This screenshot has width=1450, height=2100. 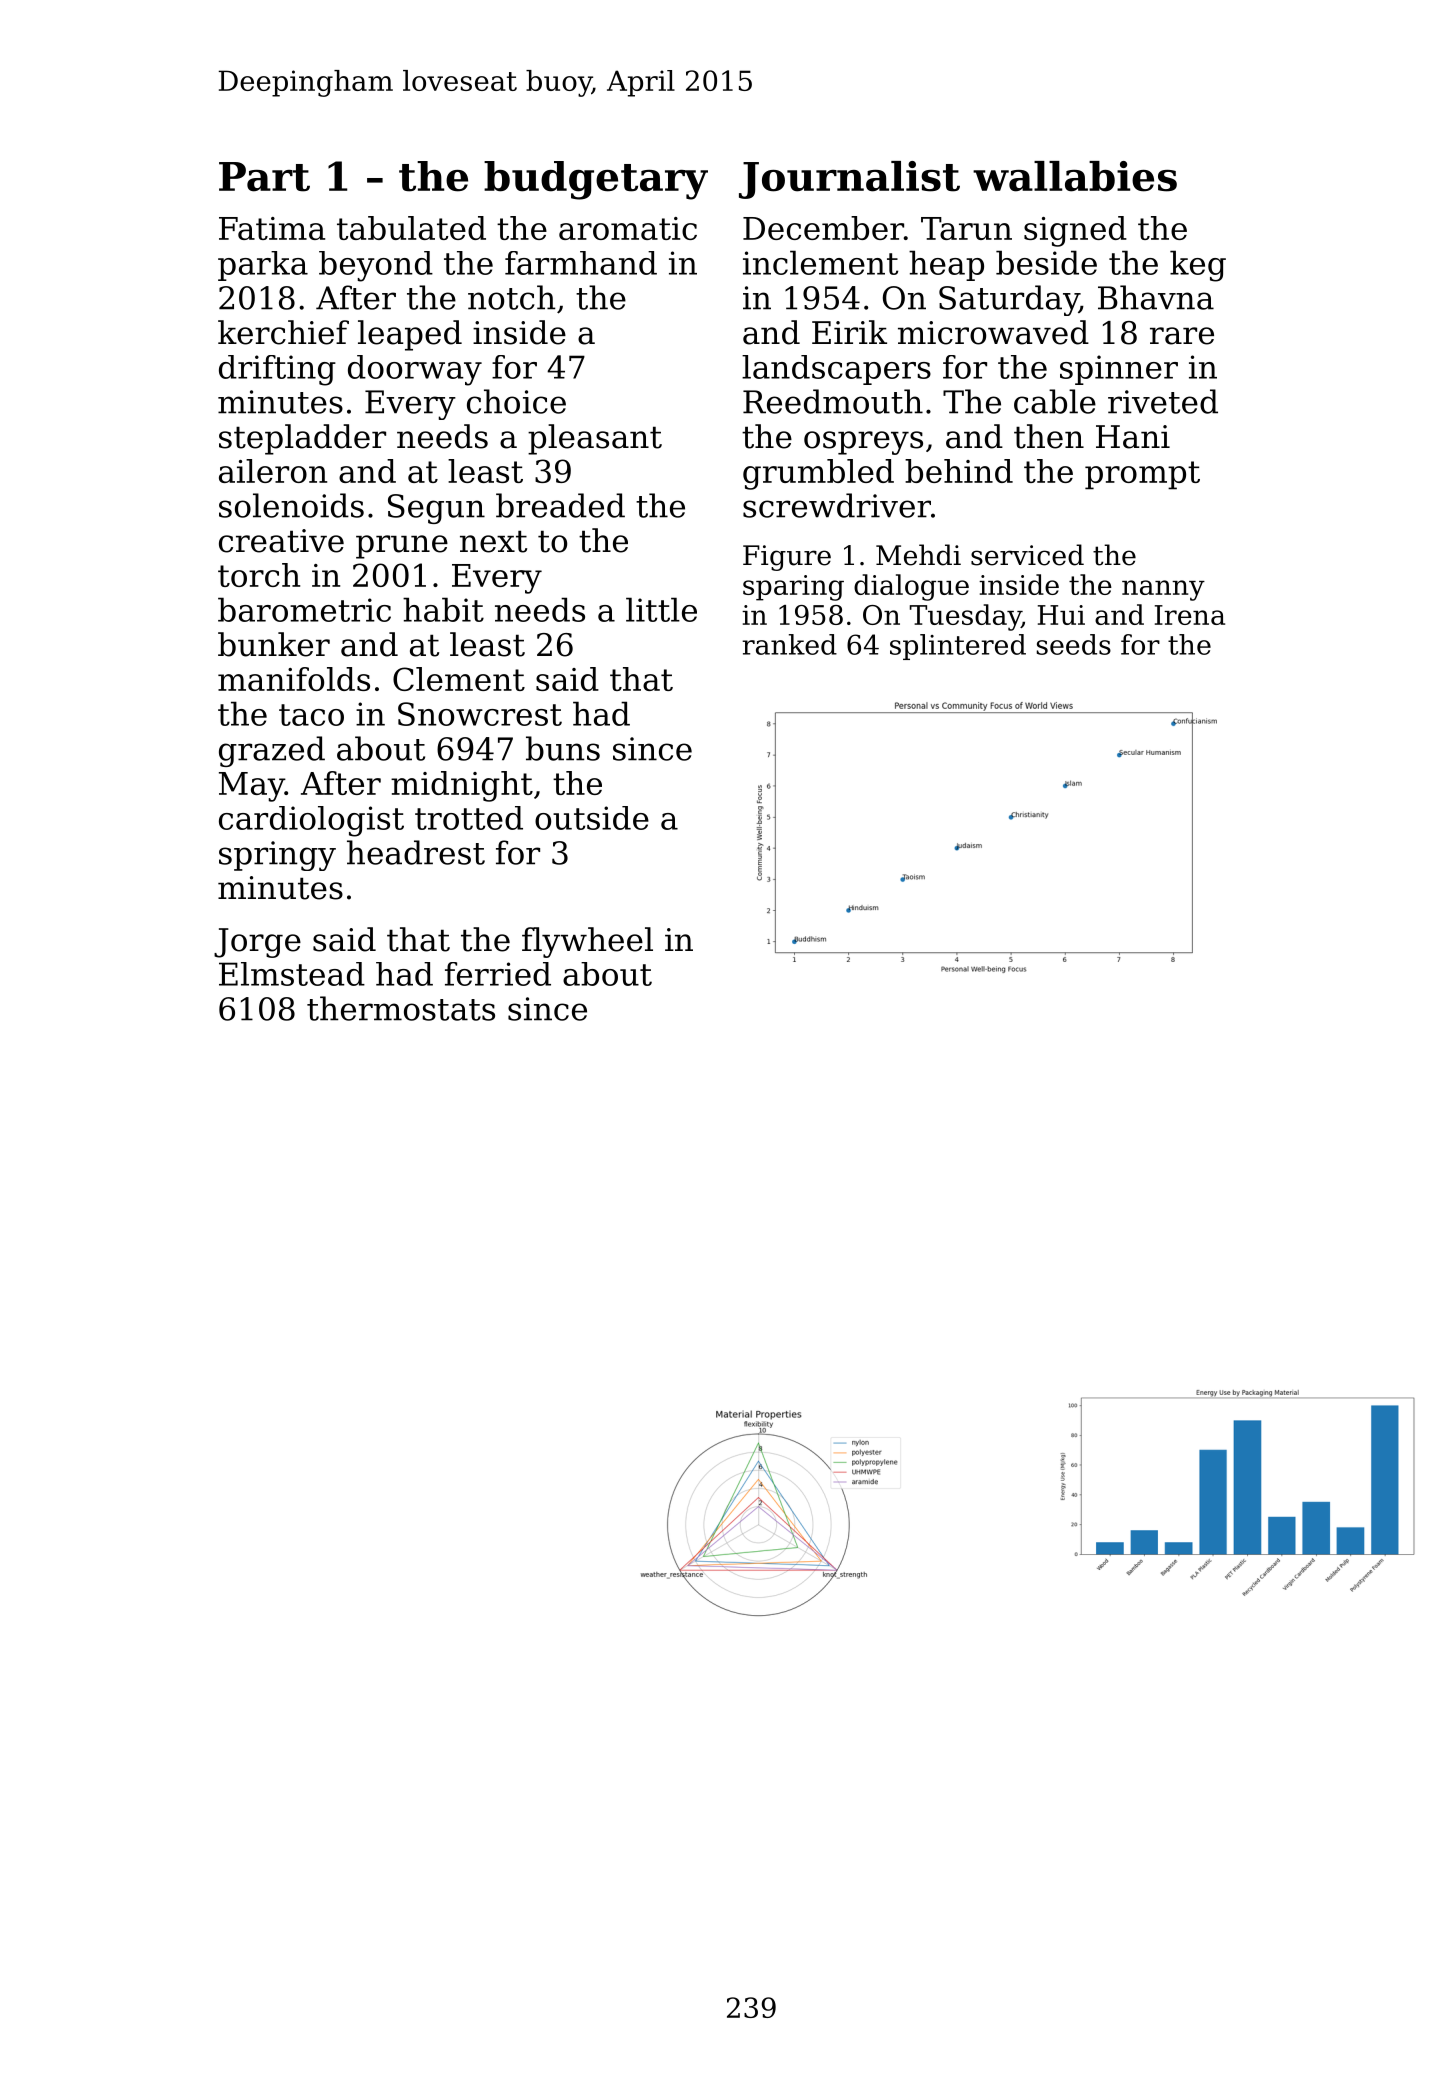 What do you see at coordinates (849, 180) in the screenshot?
I see `Journalist` at bounding box center [849, 180].
